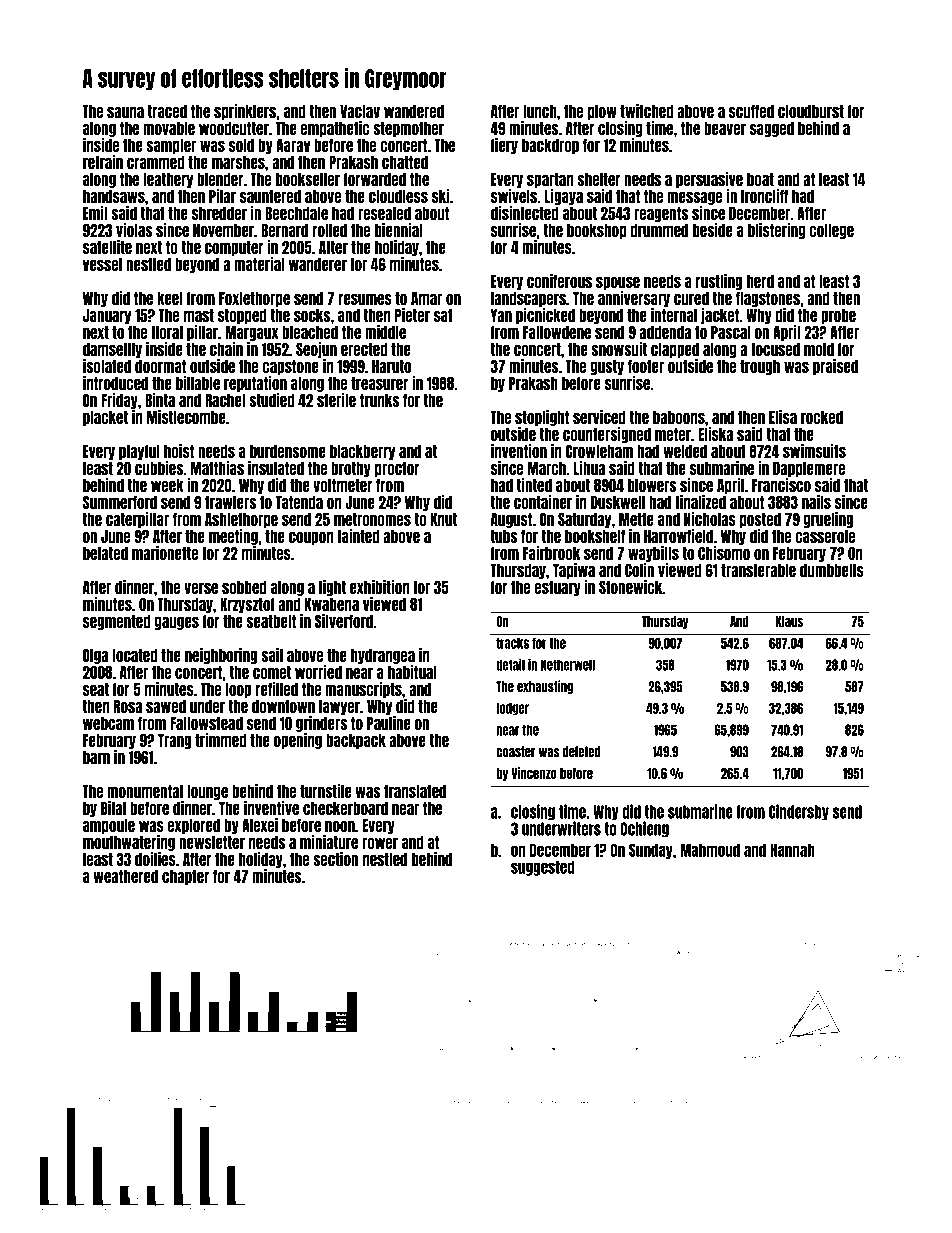  Describe the element at coordinates (832, 570) in the image. I see `dumbbells` at that location.
